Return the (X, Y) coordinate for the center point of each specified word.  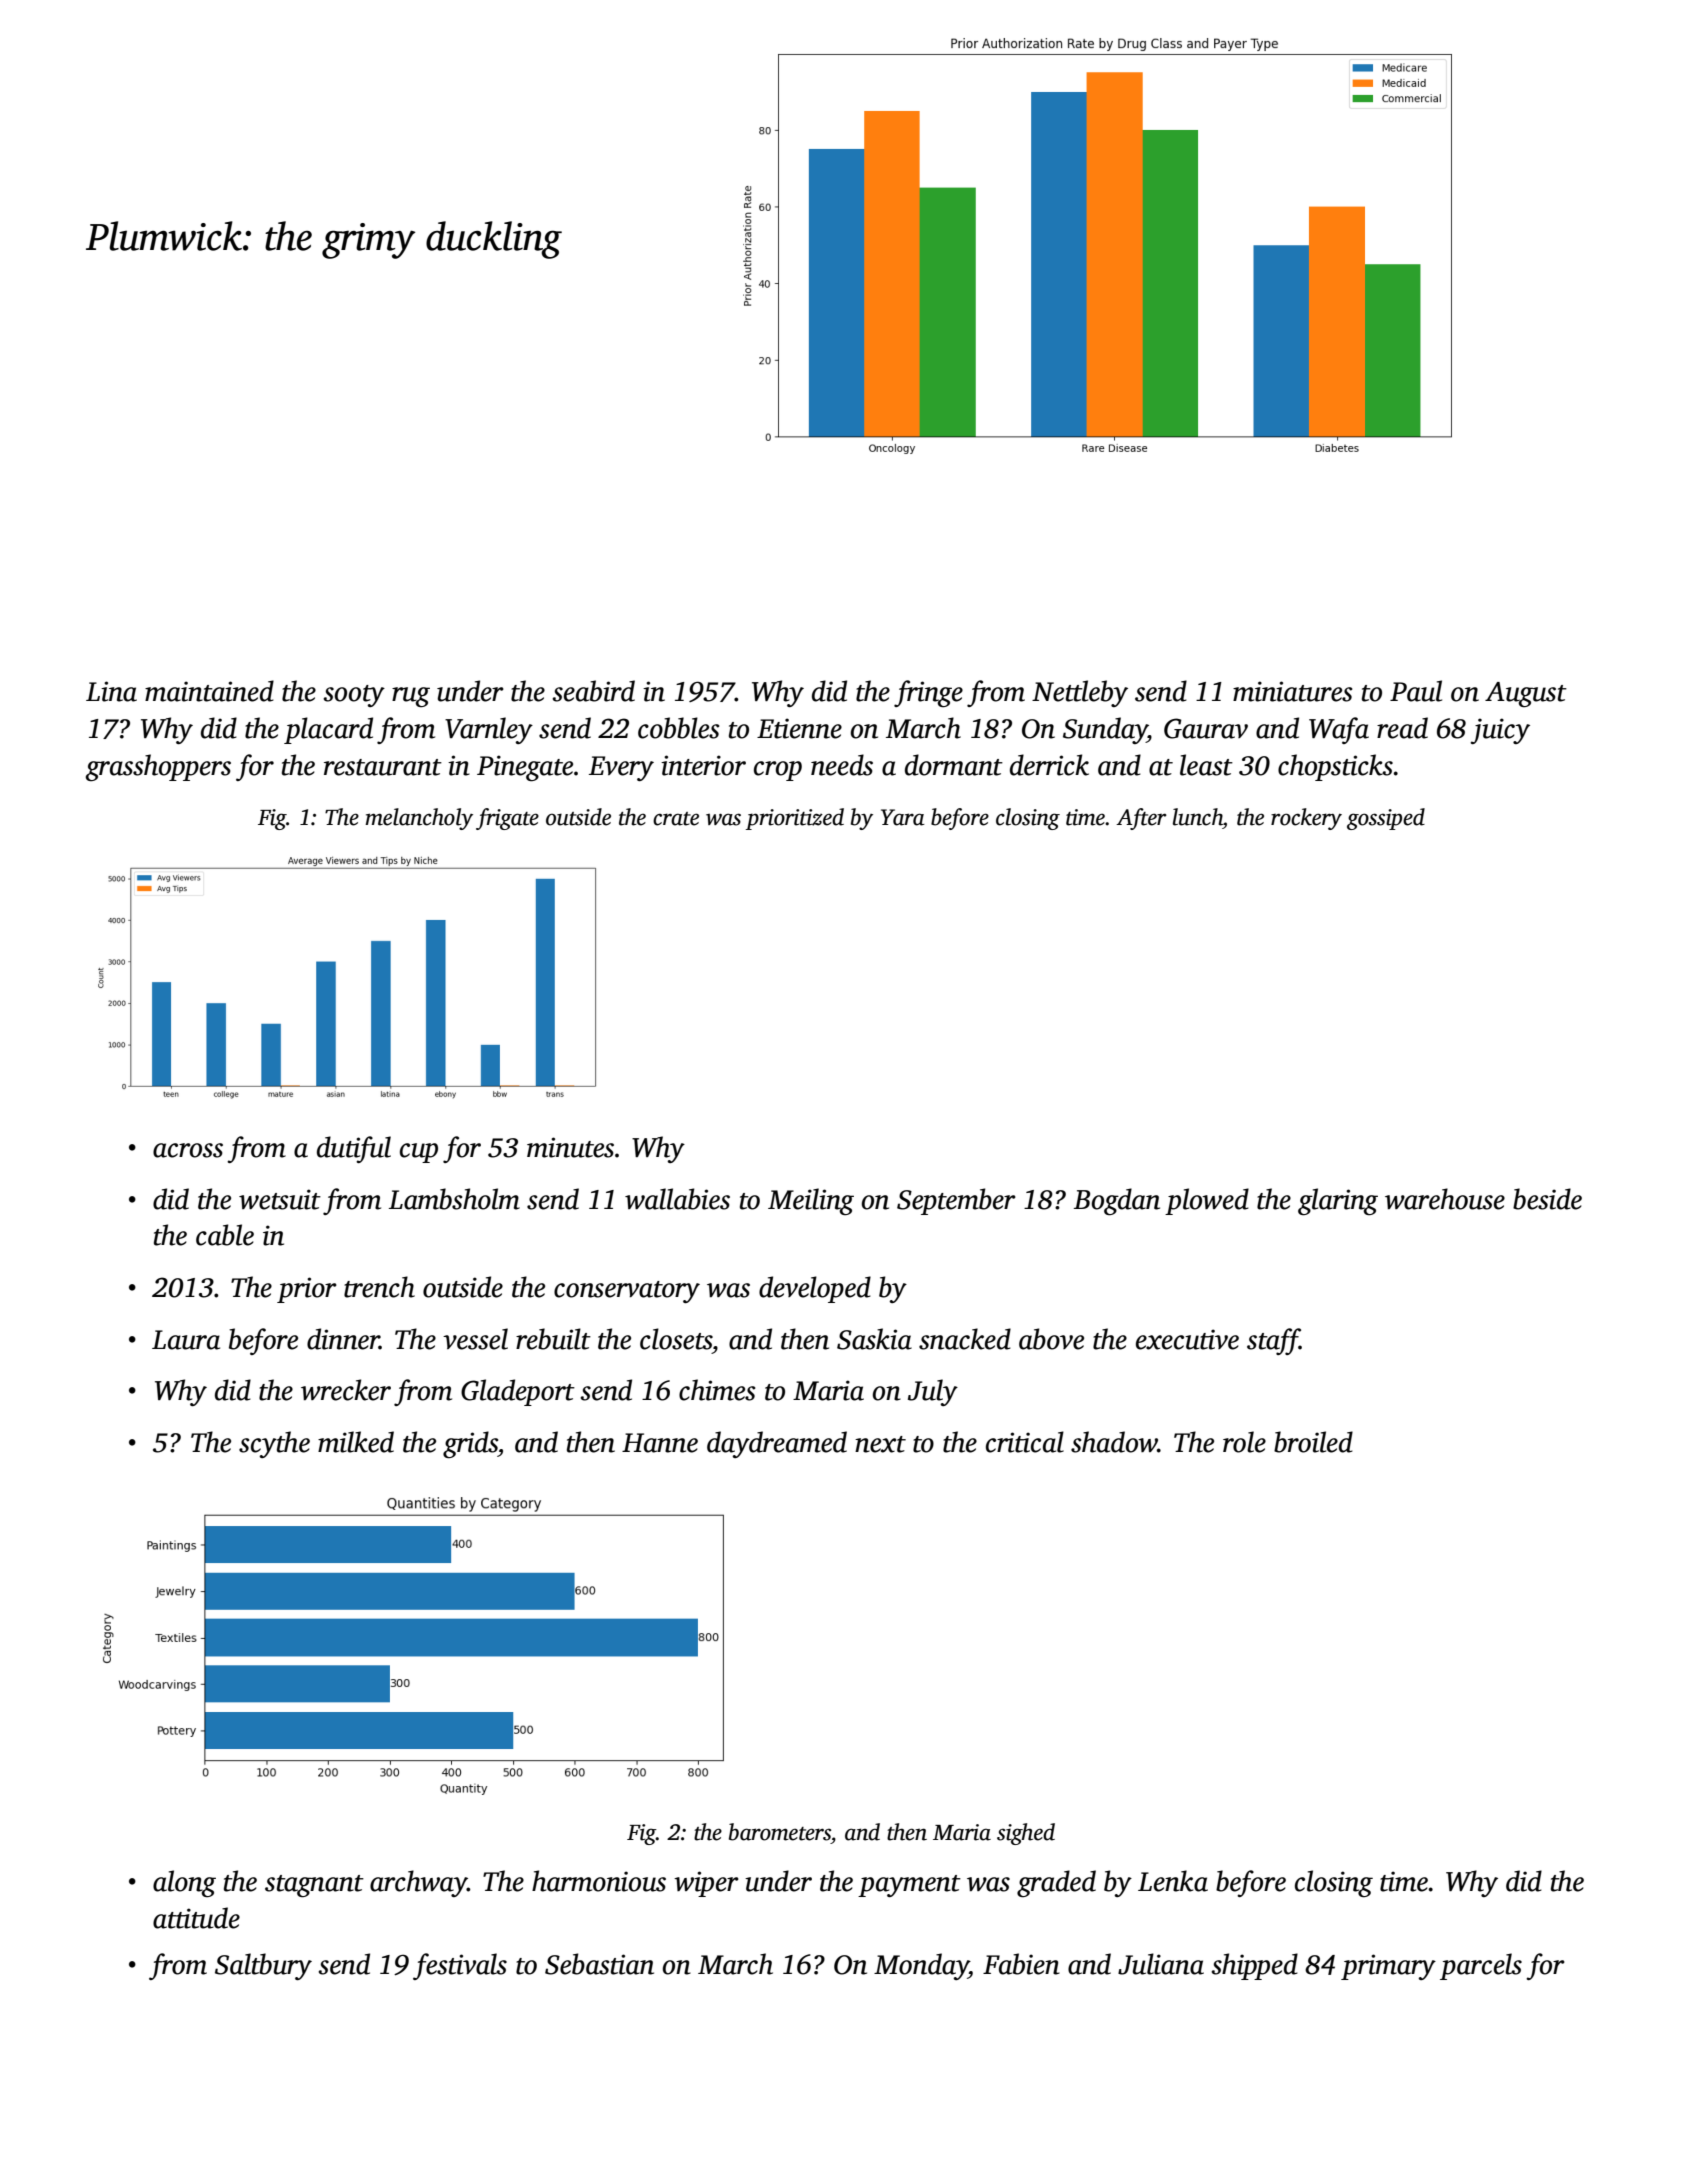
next (880, 1444)
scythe (274, 1444)
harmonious (599, 1881)
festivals (460, 1966)
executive (1187, 1339)
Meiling (811, 1201)
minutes (570, 1147)
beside (1547, 1199)
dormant (954, 765)
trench (379, 1287)
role (1244, 1442)
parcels (1481, 1966)
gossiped (1386, 819)
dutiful (354, 1149)
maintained (209, 691)
